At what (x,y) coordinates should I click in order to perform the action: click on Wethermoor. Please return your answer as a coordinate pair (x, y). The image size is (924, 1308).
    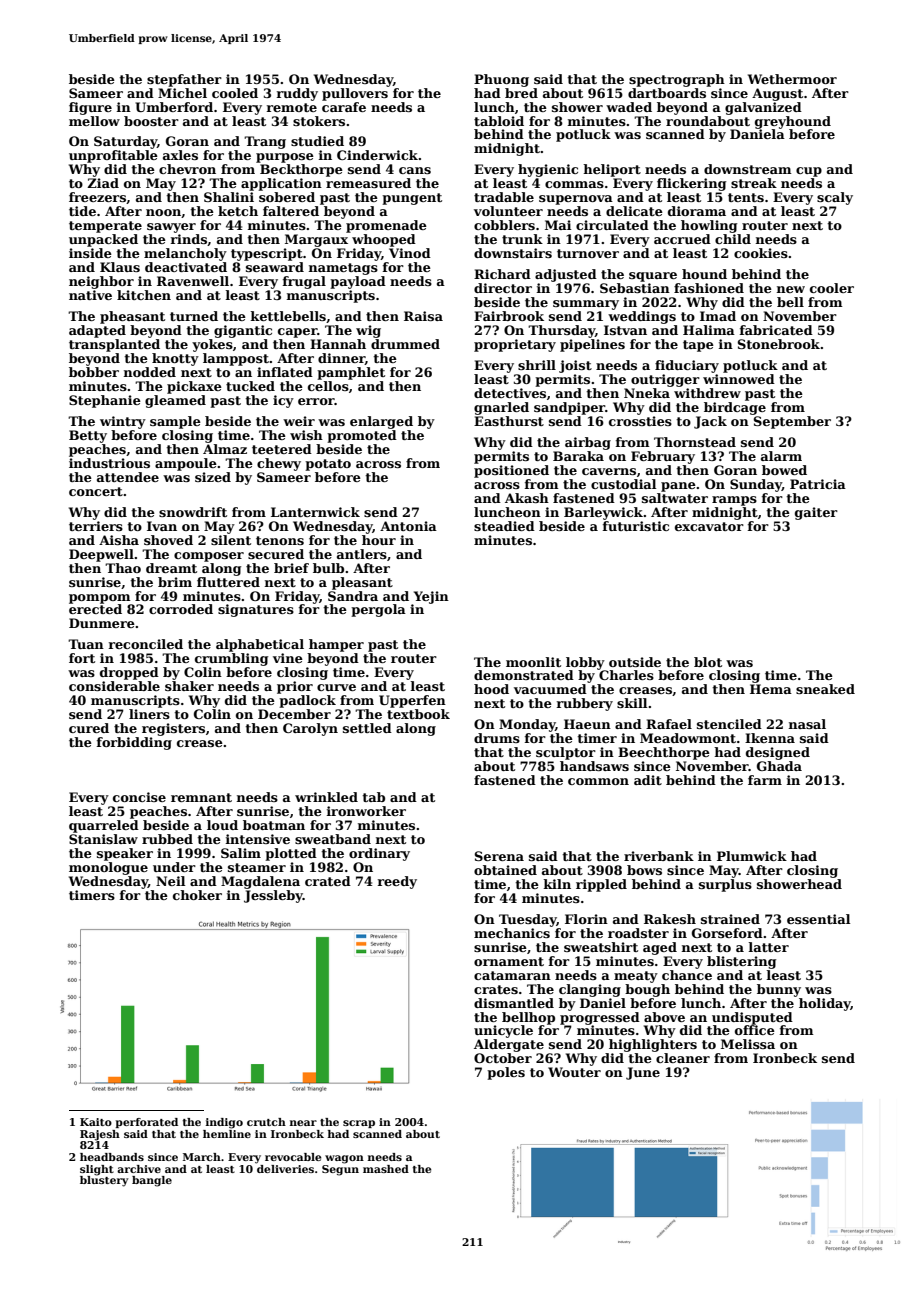
    Looking at the image, I should click on (792, 79).
